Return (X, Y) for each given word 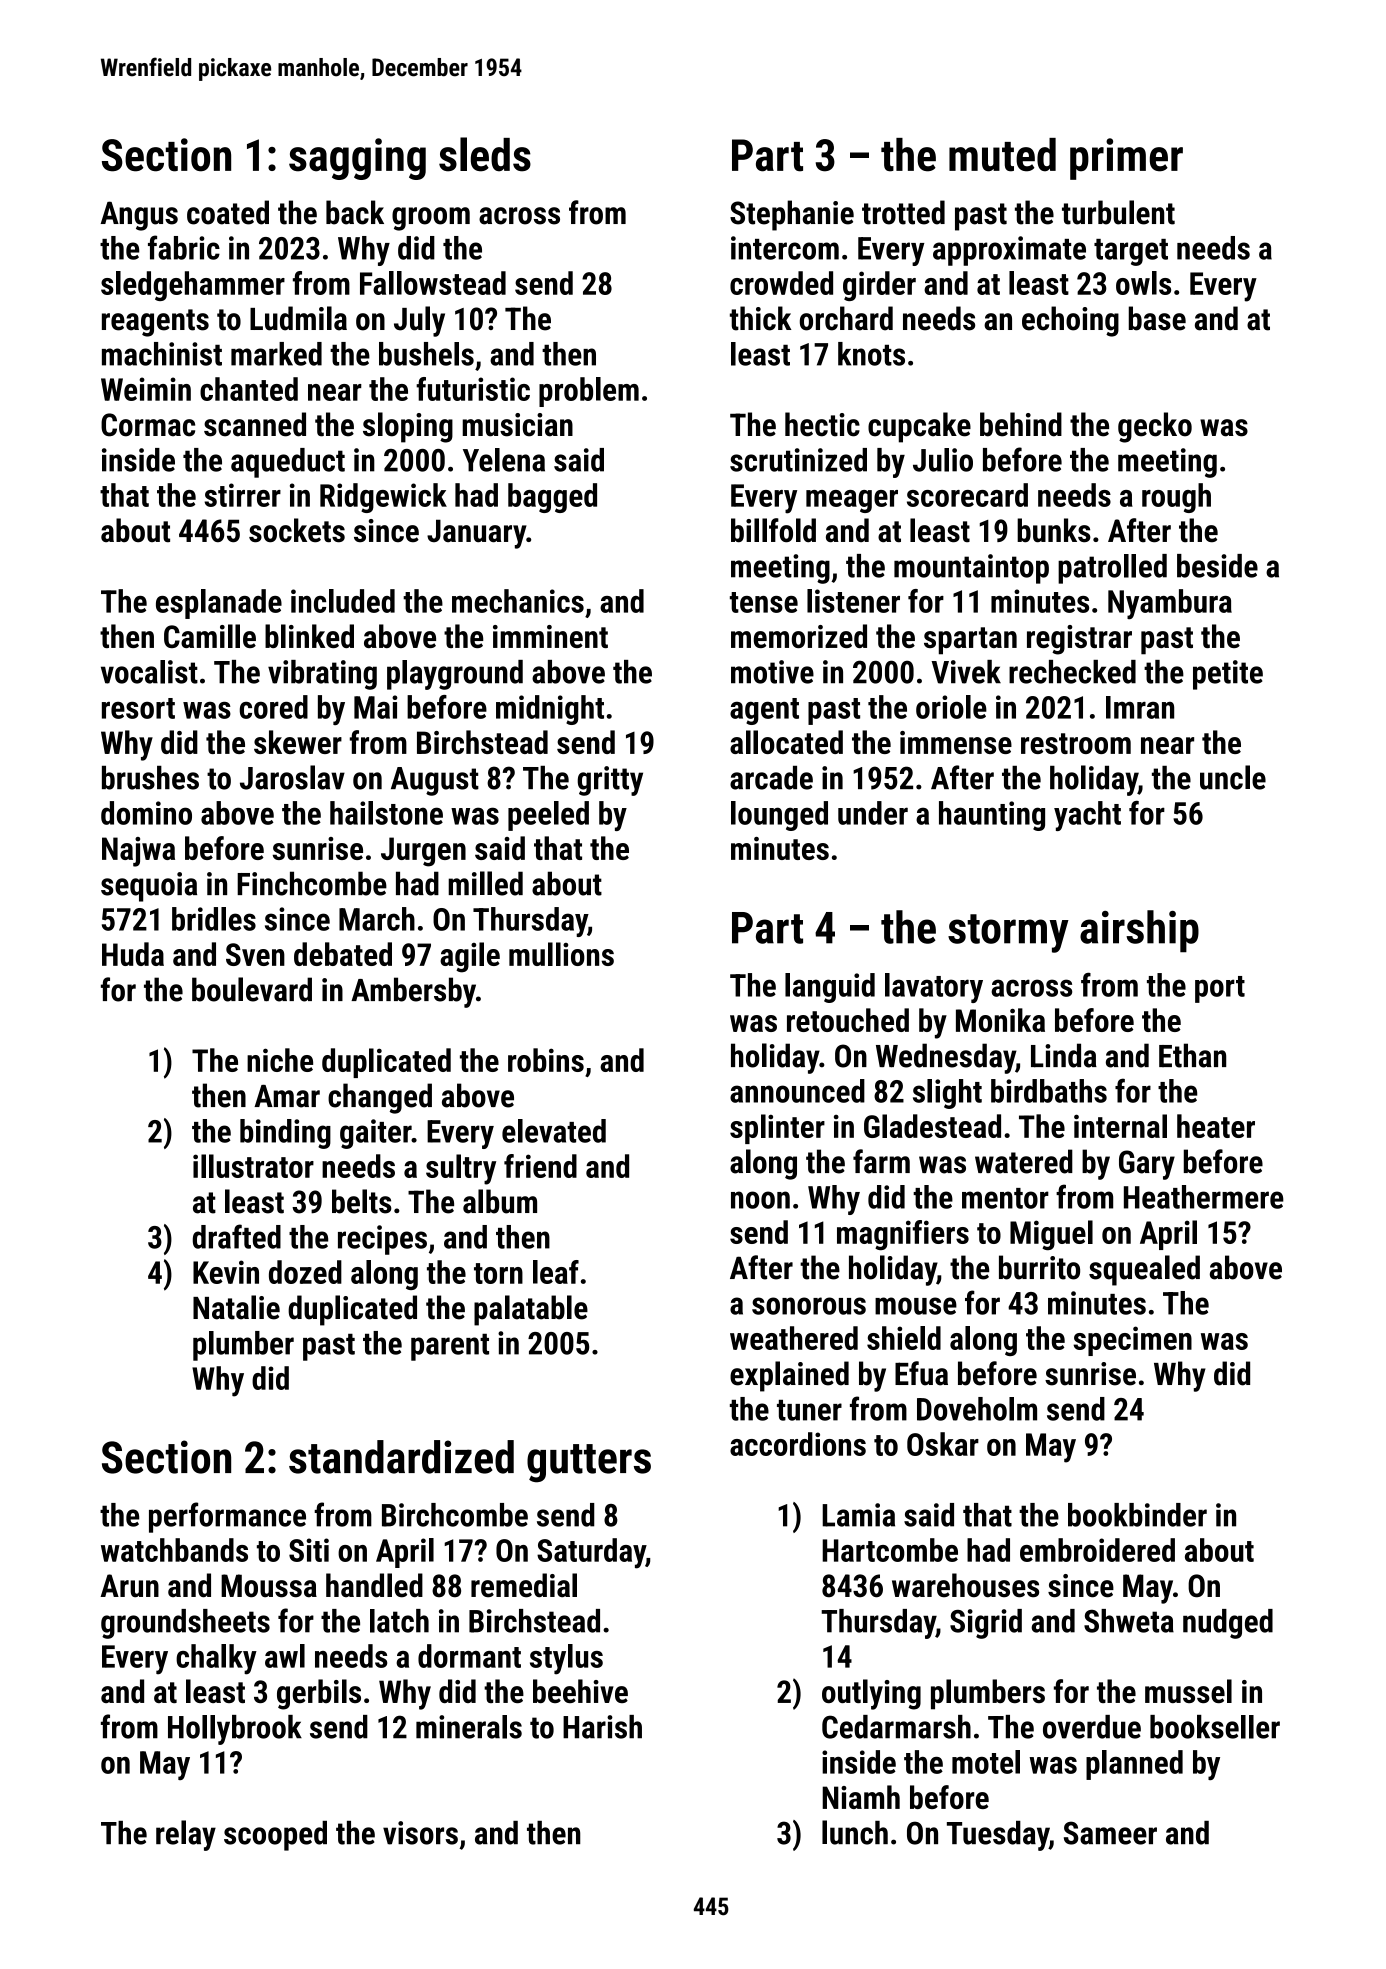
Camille (210, 636)
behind (1021, 424)
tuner (809, 1410)
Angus (139, 216)
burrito (1039, 1267)
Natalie (236, 1307)
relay (186, 1835)
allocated (786, 742)
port (1220, 989)
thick (761, 318)
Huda (133, 954)
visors (420, 1833)
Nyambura (1170, 604)
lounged (779, 816)
